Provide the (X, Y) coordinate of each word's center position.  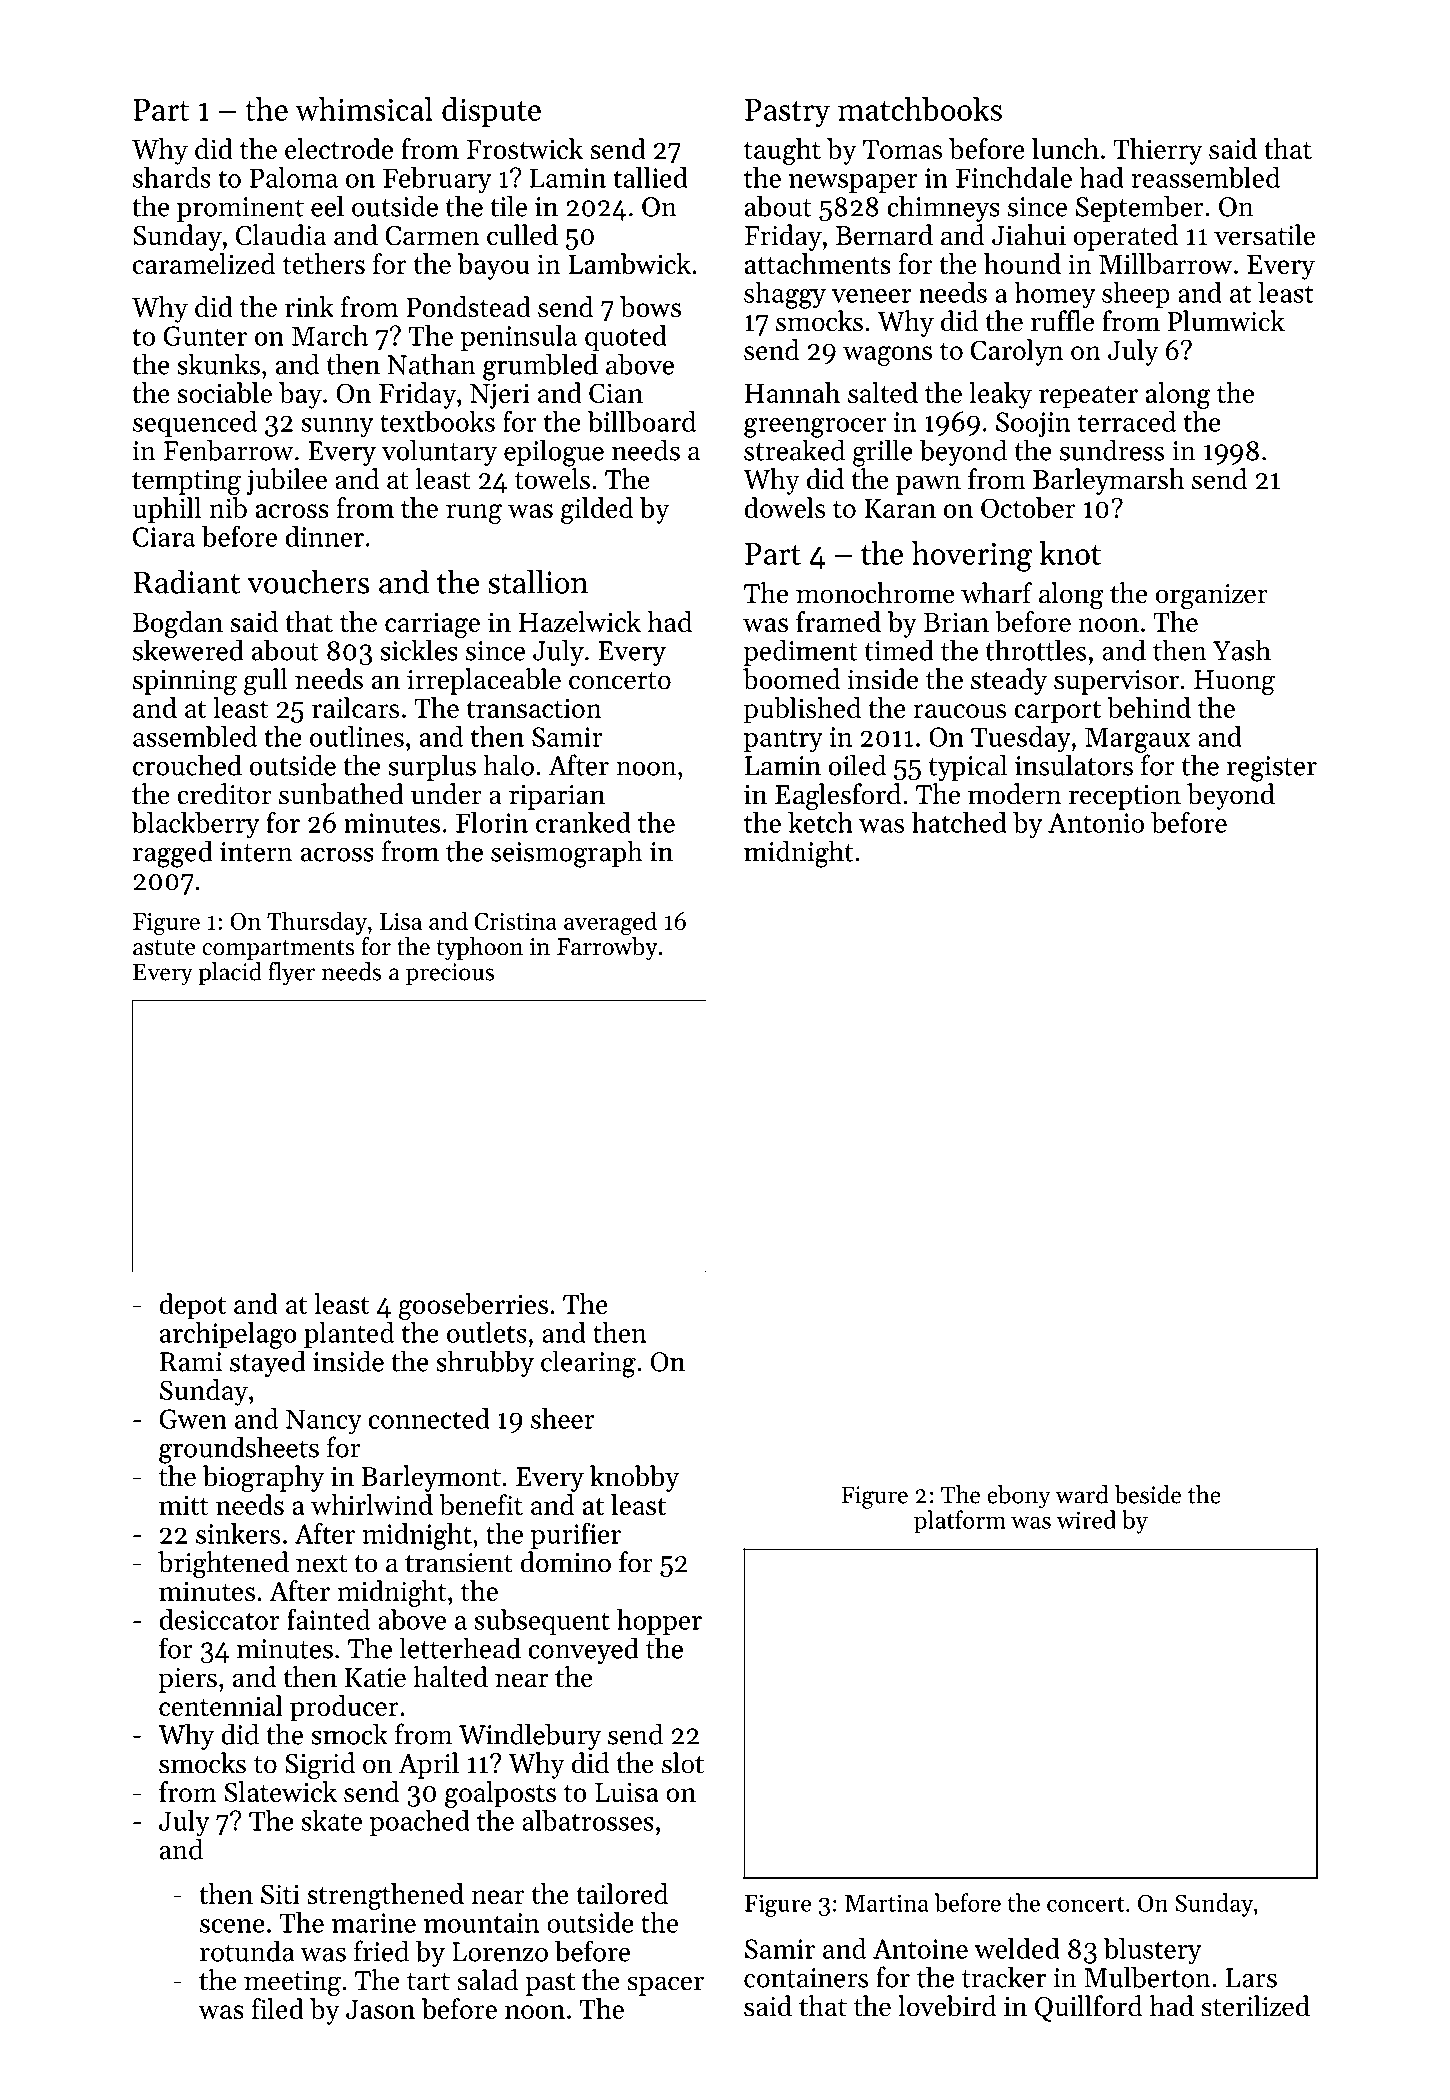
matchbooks (920, 109)
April (428, 1765)
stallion (538, 582)
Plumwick (1226, 321)
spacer (665, 1986)
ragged (173, 854)
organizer (1212, 597)
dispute (491, 112)
